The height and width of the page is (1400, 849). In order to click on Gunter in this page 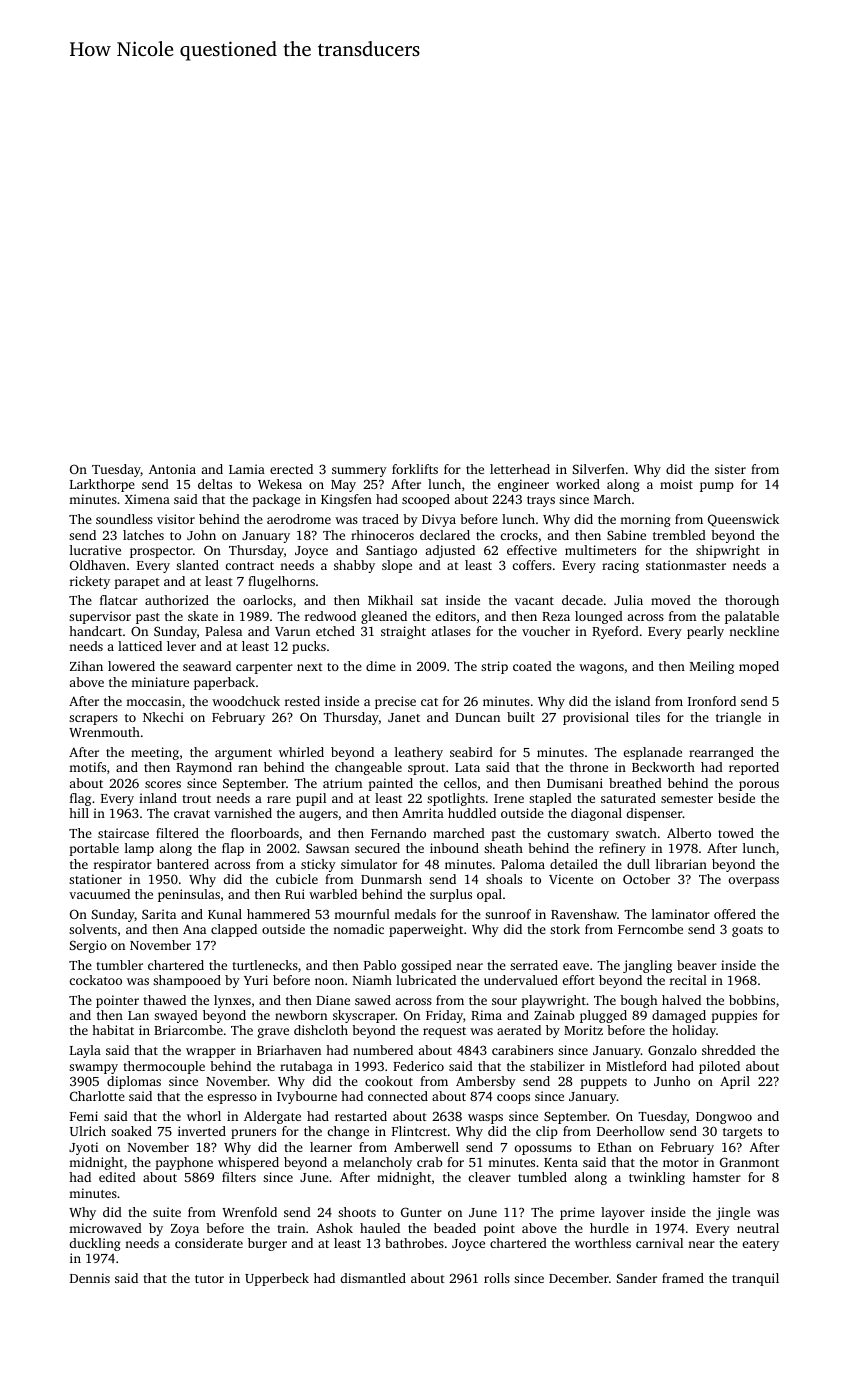, I will do `click(421, 1212)`.
